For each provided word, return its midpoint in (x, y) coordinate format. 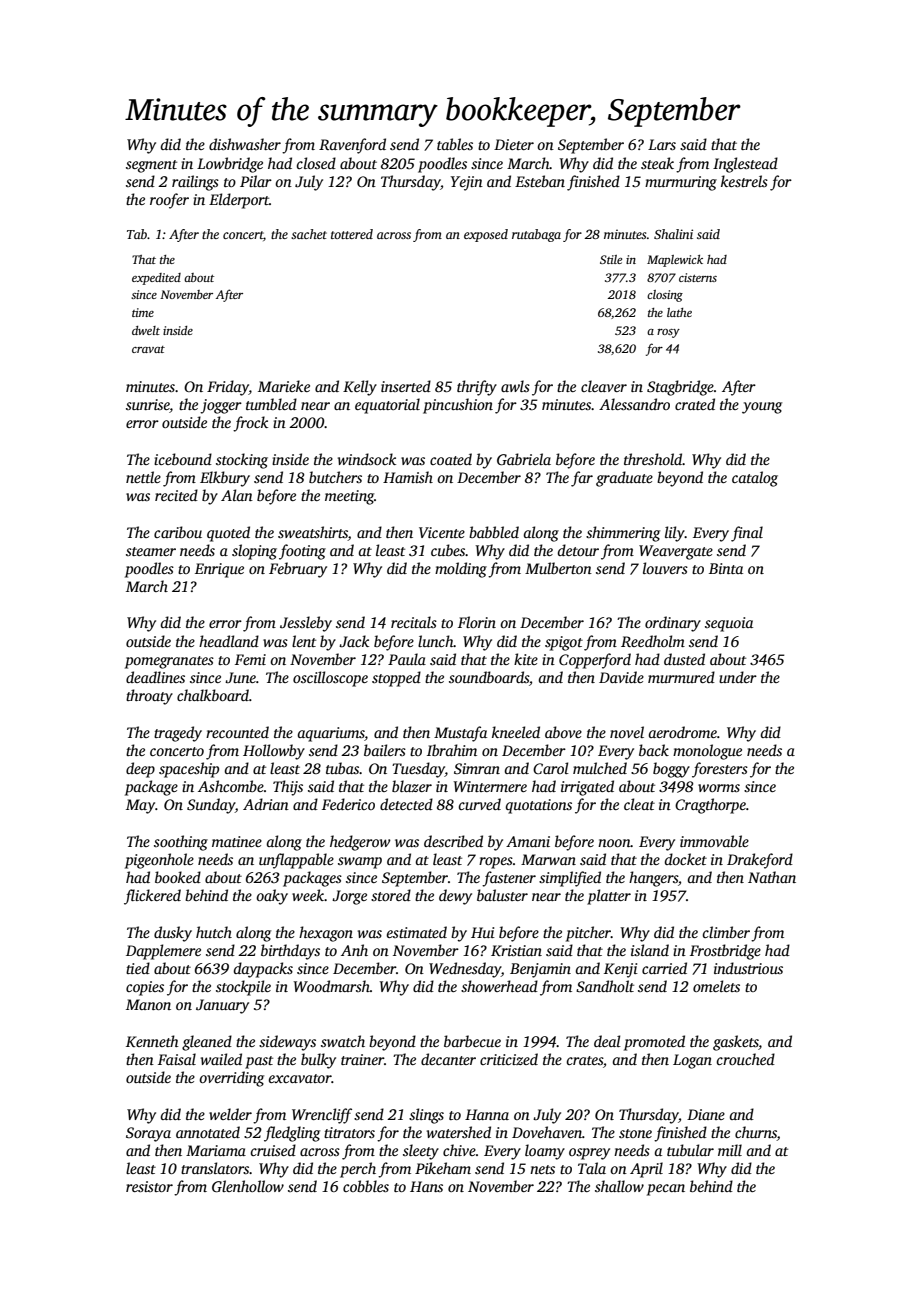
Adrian (266, 804)
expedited (156, 279)
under (738, 677)
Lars (662, 144)
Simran (477, 768)
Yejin (467, 183)
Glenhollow (248, 1186)
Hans (426, 1186)
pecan (666, 1190)
